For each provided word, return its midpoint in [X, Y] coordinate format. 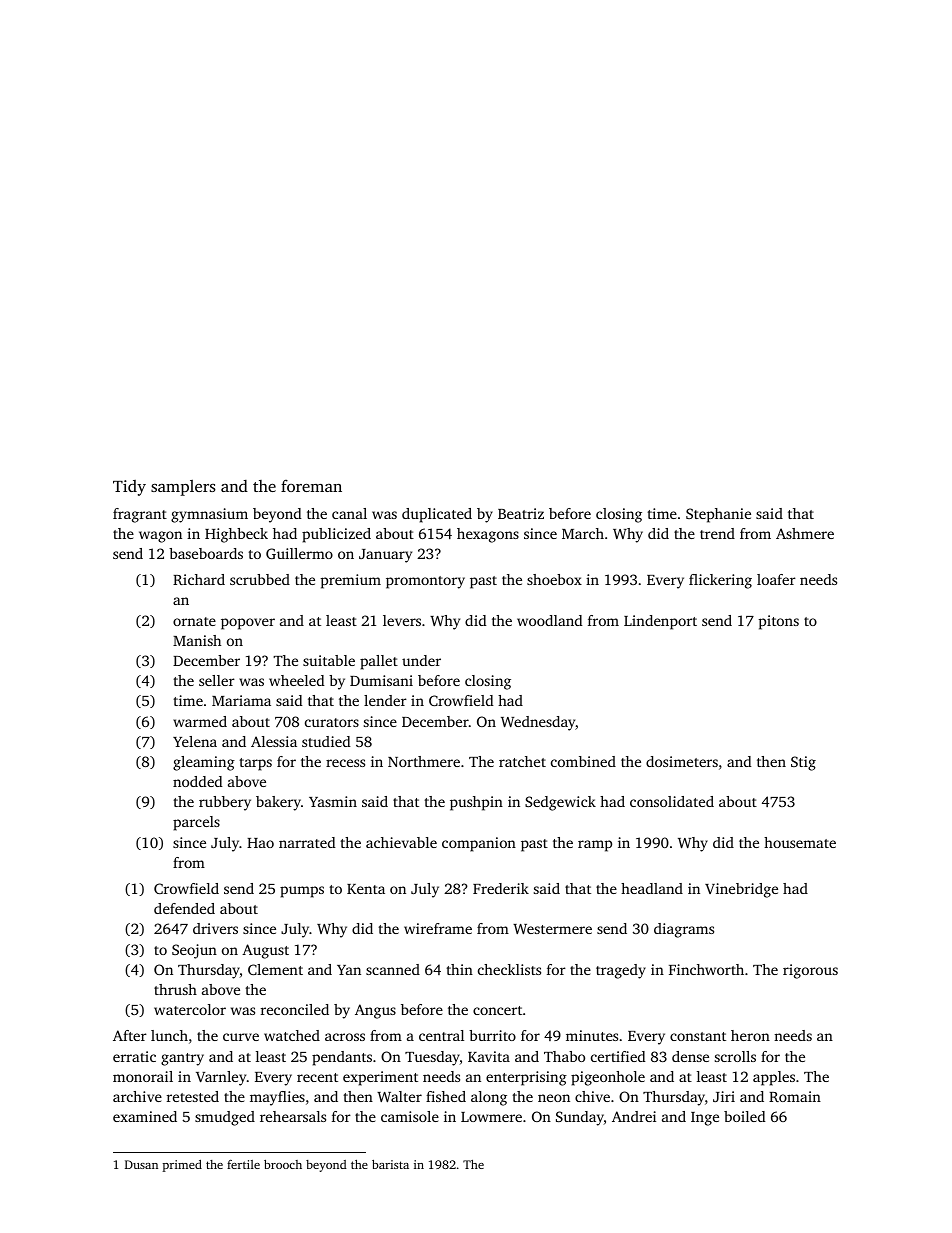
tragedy [621, 971]
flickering [720, 581]
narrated [307, 842]
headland [652, 888]
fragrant [140, 515]
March [583, 533]
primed [182, 1166]
